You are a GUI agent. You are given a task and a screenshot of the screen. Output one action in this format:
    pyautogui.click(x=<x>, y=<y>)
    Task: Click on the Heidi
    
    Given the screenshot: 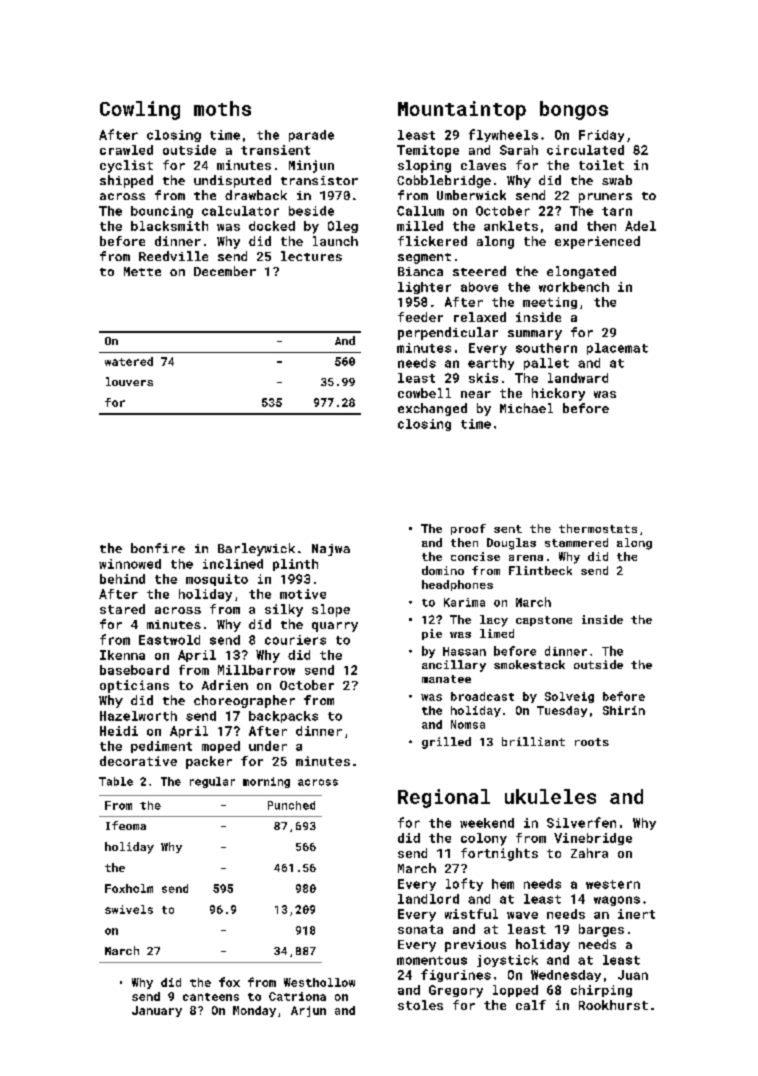 What is the action you would take?
    pyautogui.click(x=119, y=731)
